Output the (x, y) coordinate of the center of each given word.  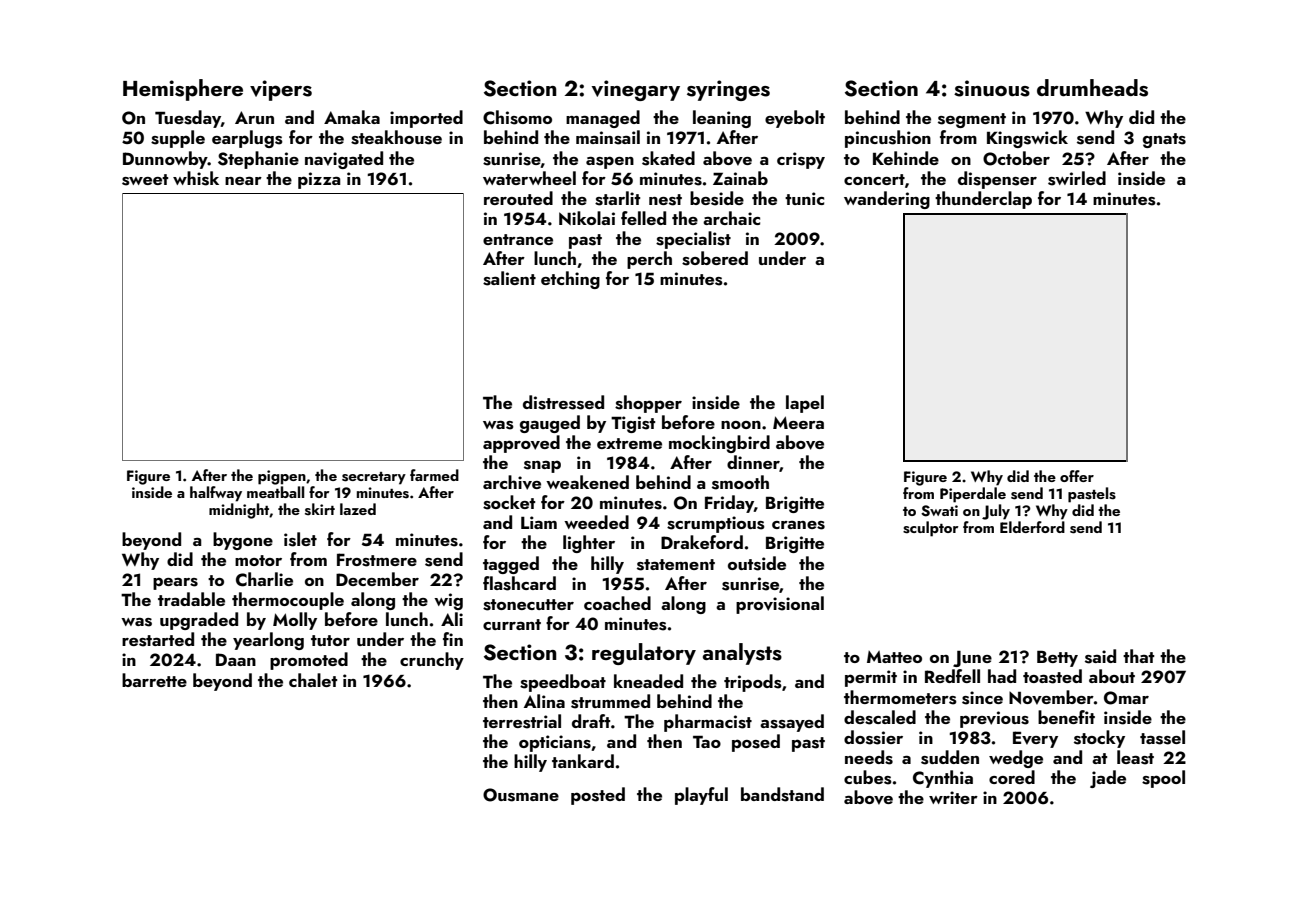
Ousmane (521, 795)
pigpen (282, 477)
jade (1108, 779)
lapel (805, 404)
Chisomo (517, 117)
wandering (887, 200)
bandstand (782, 794)
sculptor (930, 529)
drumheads (1092, 88)
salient (509, 278)
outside (757, 563)
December (377, 579)
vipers (281, 90)
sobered (715, 258)
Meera (798, 422)
